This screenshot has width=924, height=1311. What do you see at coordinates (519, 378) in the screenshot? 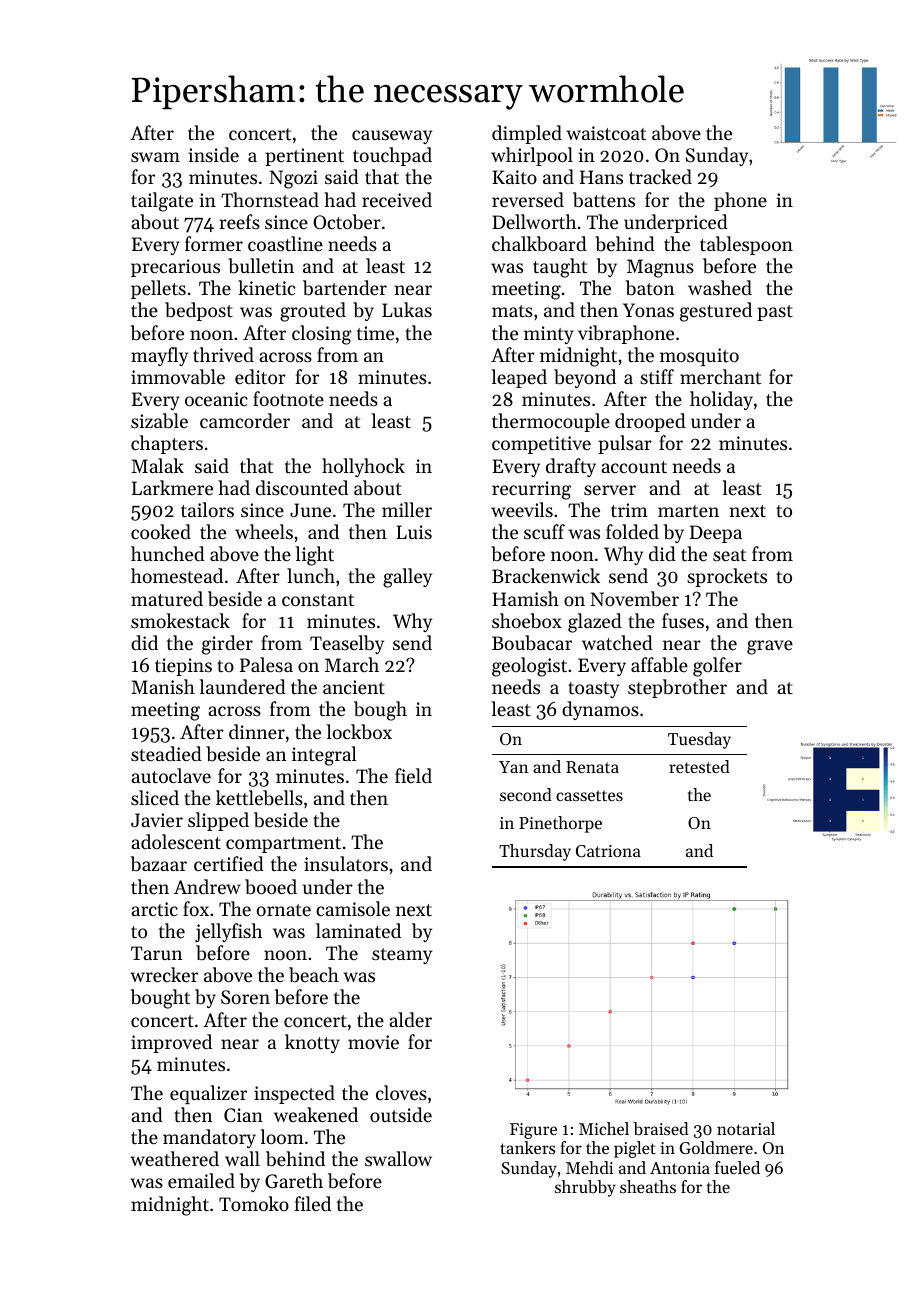
I see `leaped` at bounding box center [519, 378].
